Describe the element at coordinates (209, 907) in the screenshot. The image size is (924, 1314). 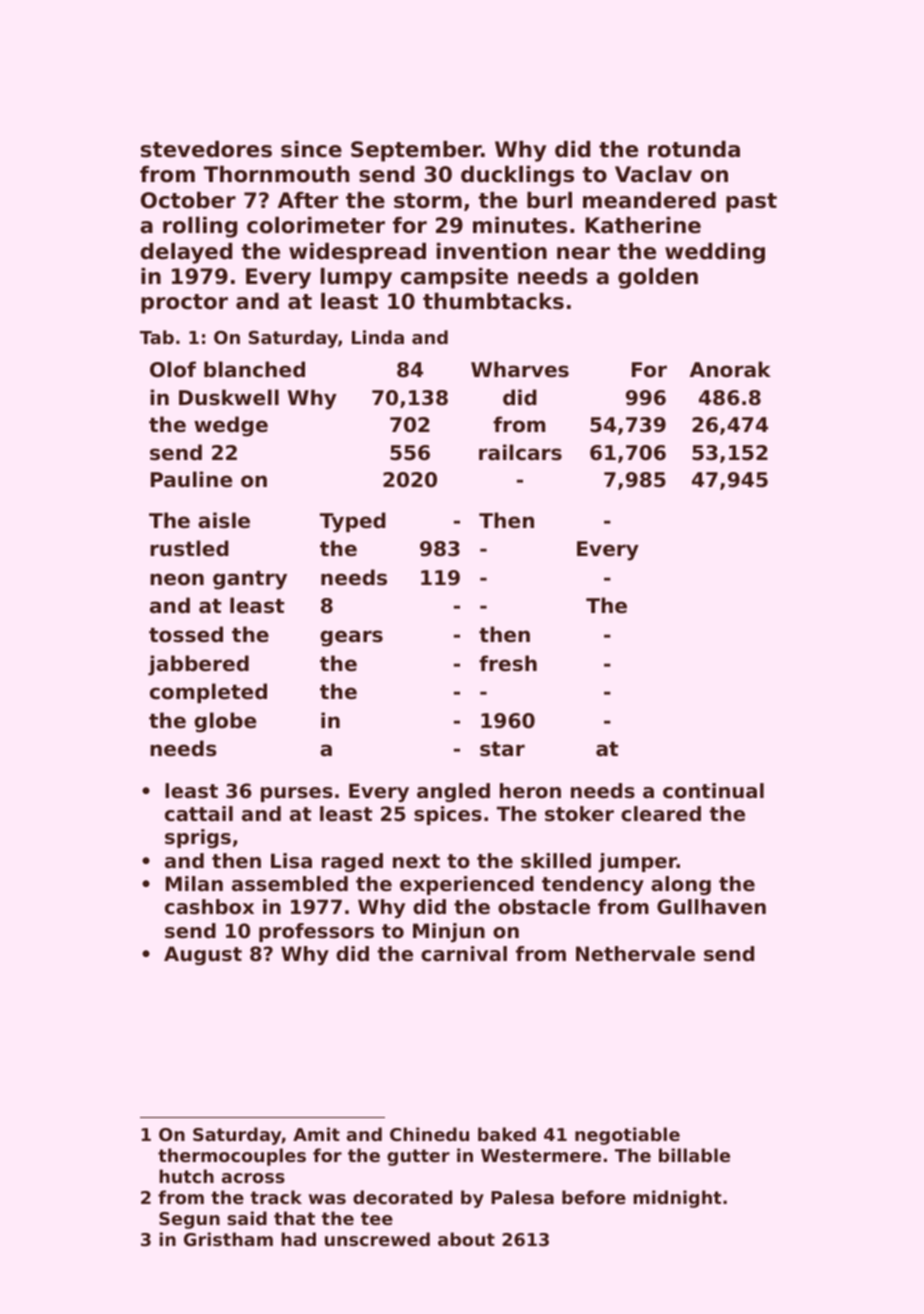
I see `cashbox` at that location.
